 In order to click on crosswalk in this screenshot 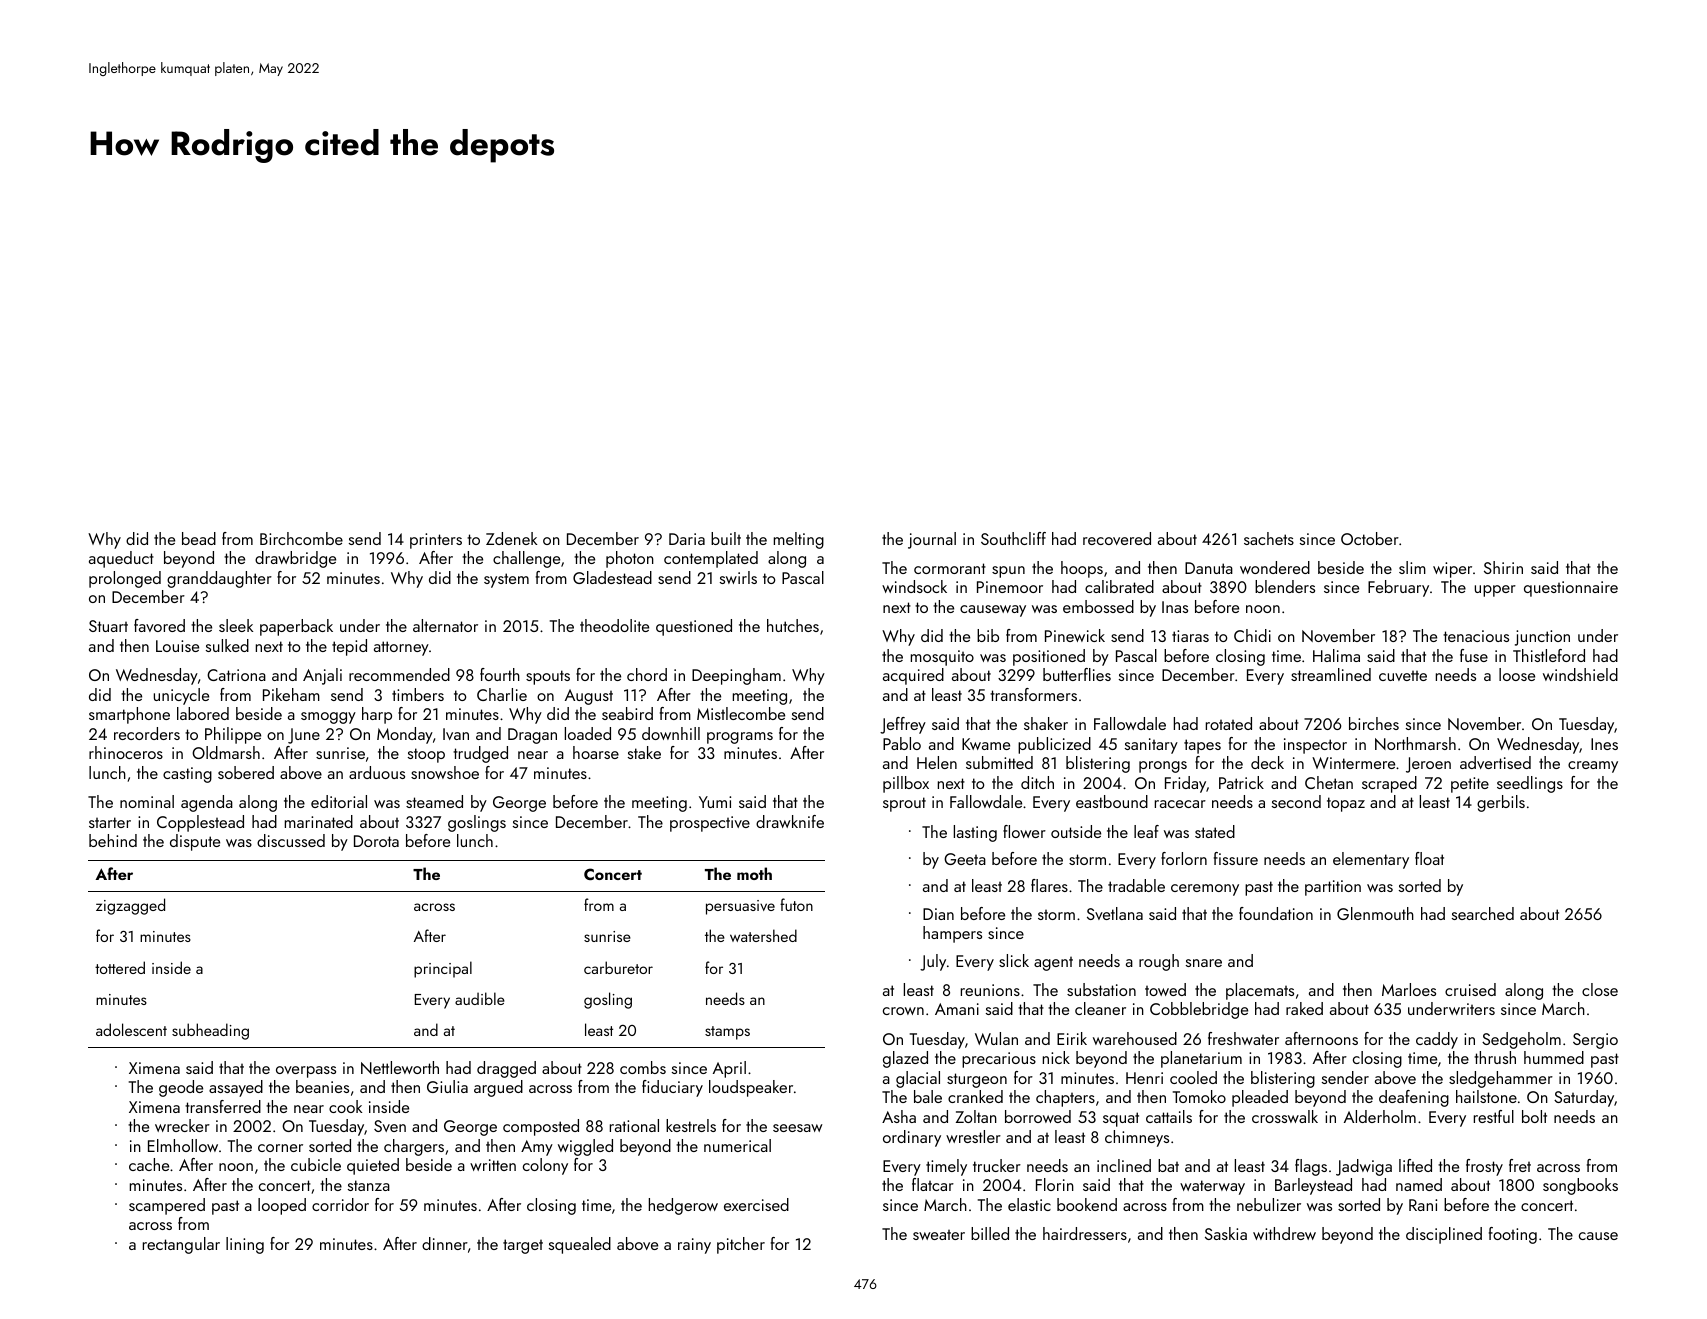, I will do `click(1285, 1116)`.
